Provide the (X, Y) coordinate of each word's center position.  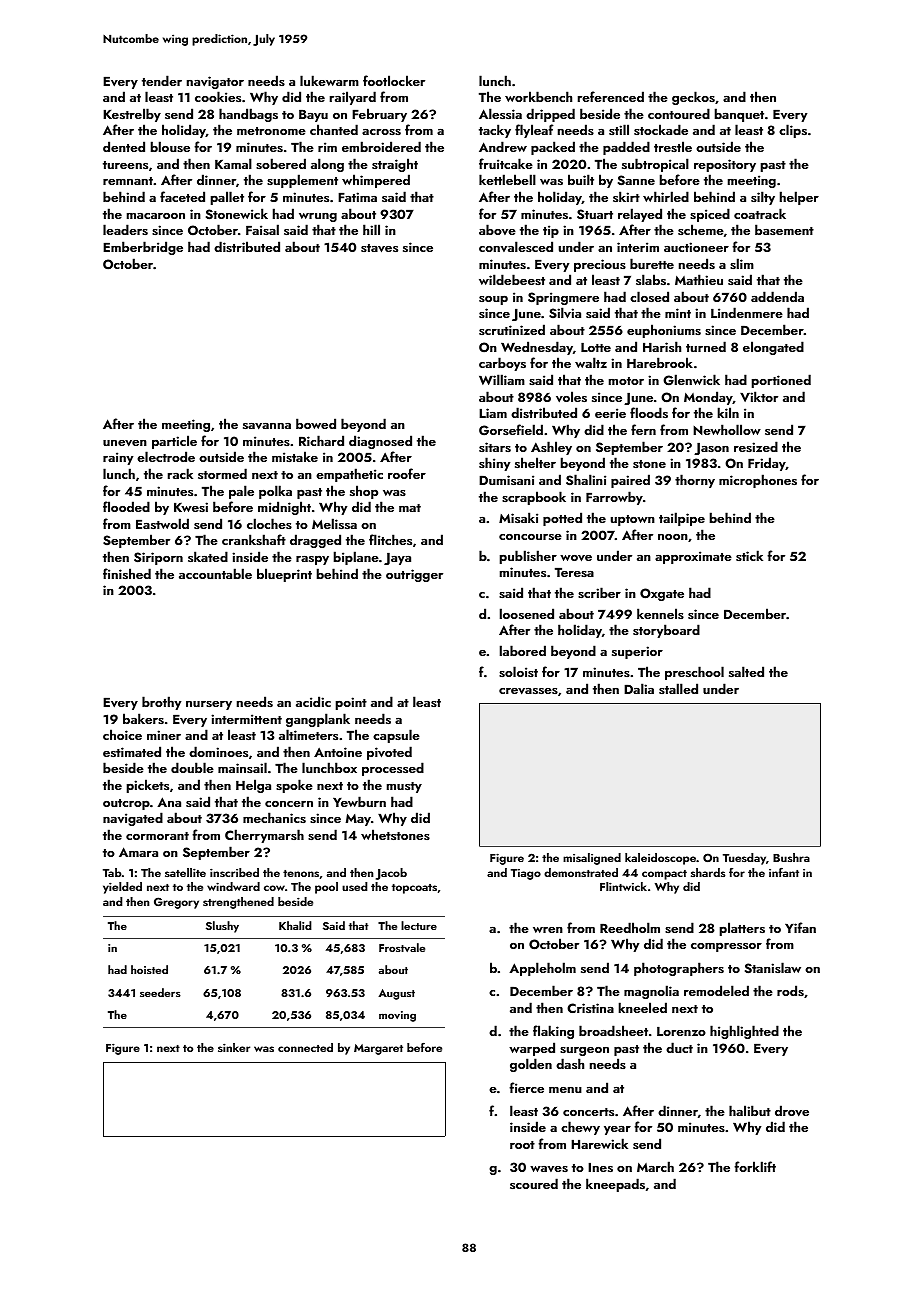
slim (742, 263)
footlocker (394, 80)
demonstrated (581, 872)
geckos (693, 98)
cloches (269, 523)
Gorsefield (511, 430)
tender (162, 80)
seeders (160, 992)
